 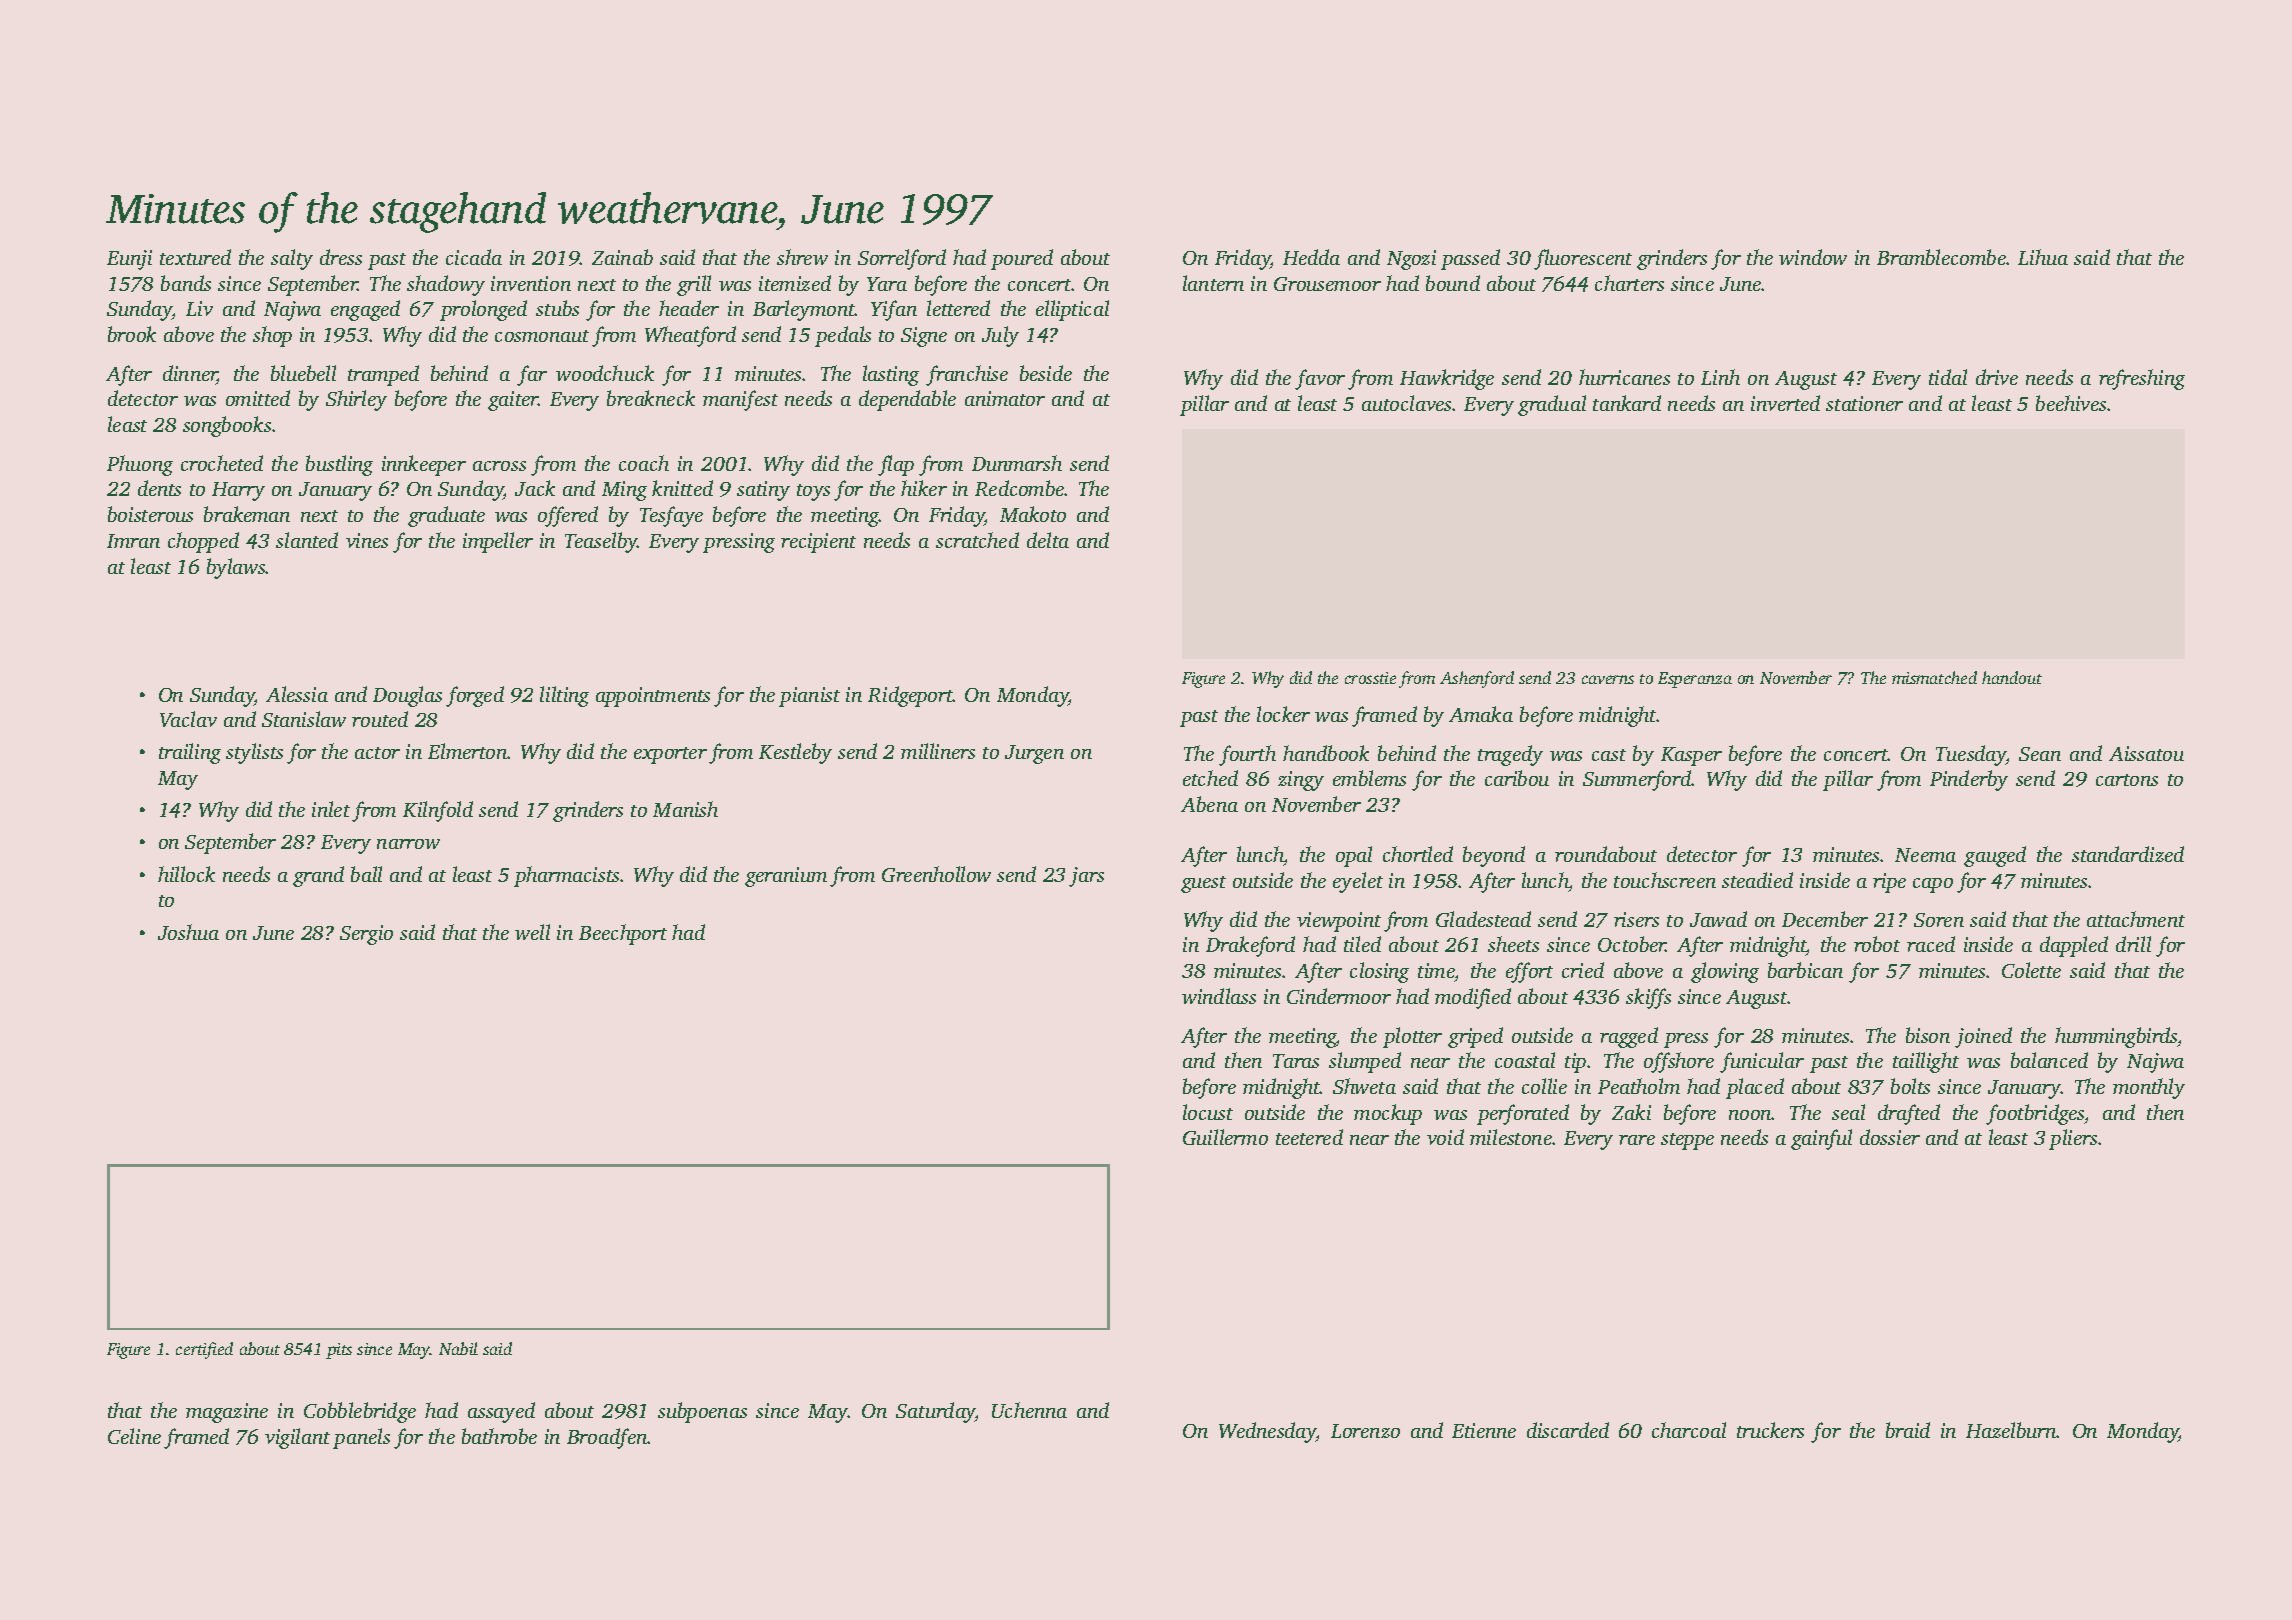 What do you see at coordinates (1250, 946) in the image?
I see `Drakeford` at bounding box center [1250, 946].
